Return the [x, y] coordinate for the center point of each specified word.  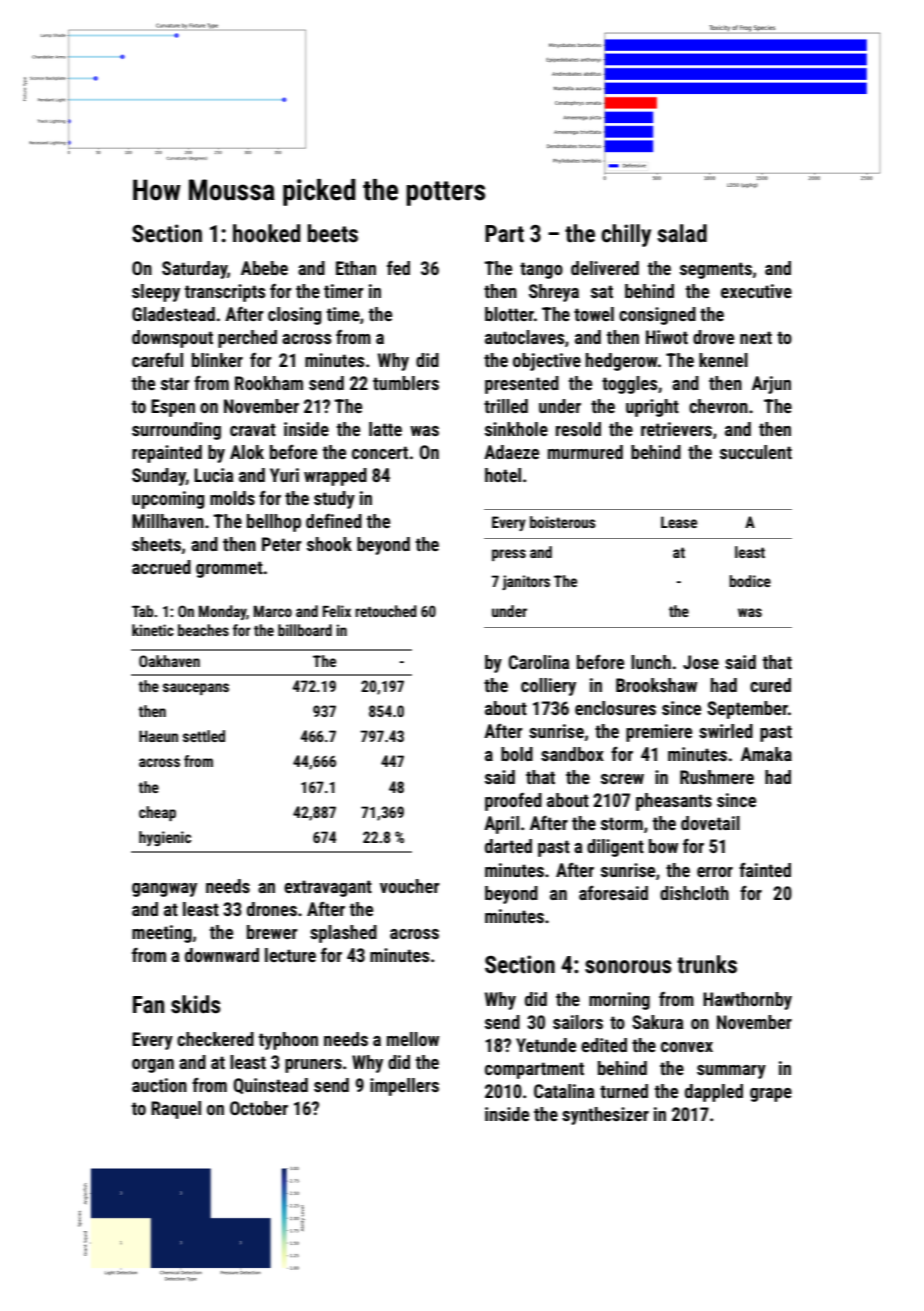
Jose [701, 662]
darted [508, 846]
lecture [290, 955]
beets [333, 233]
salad [682, 233]
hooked [266, 233]
